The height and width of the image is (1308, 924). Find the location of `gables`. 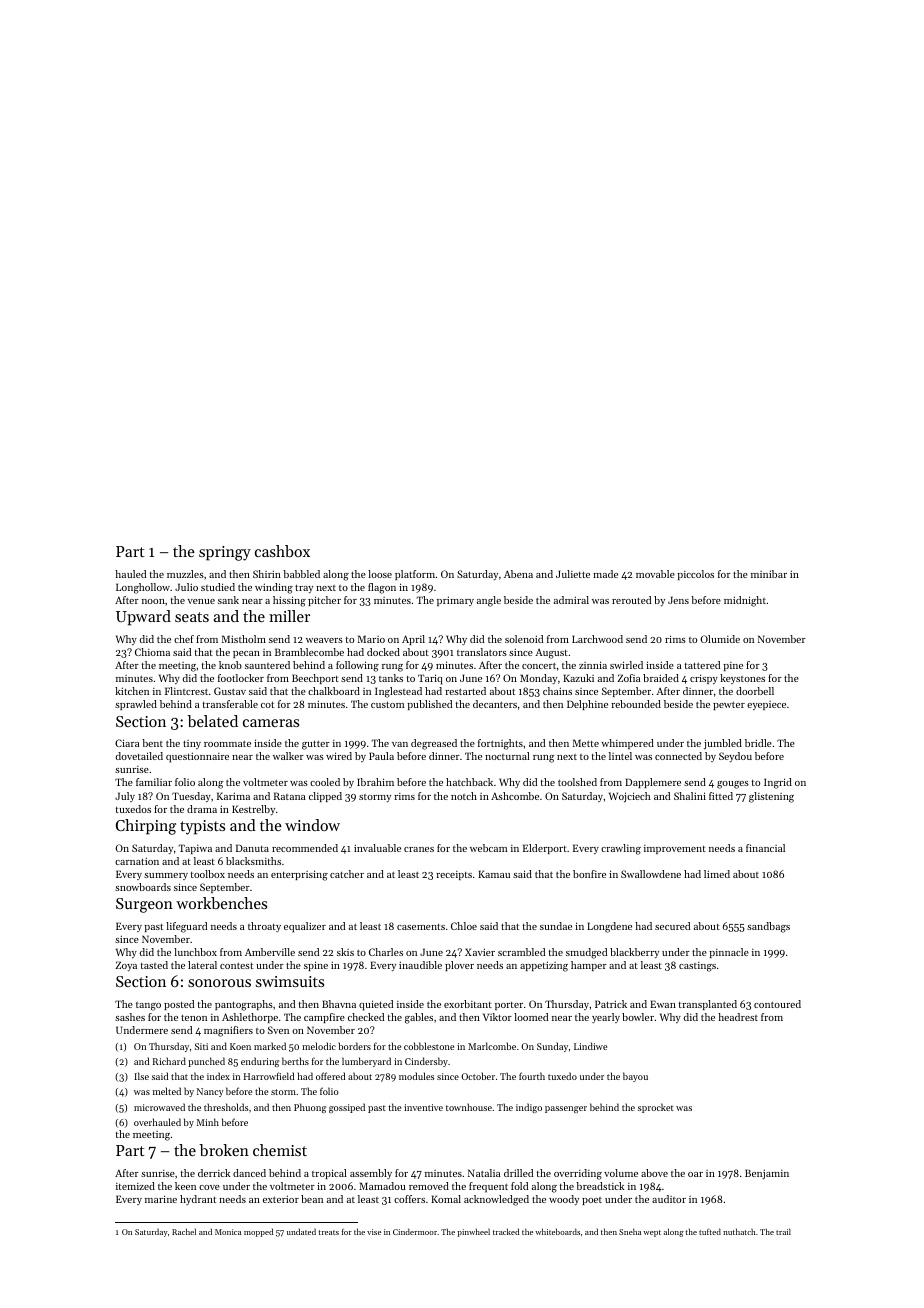

gables is located at coordinates (419, 1018).
